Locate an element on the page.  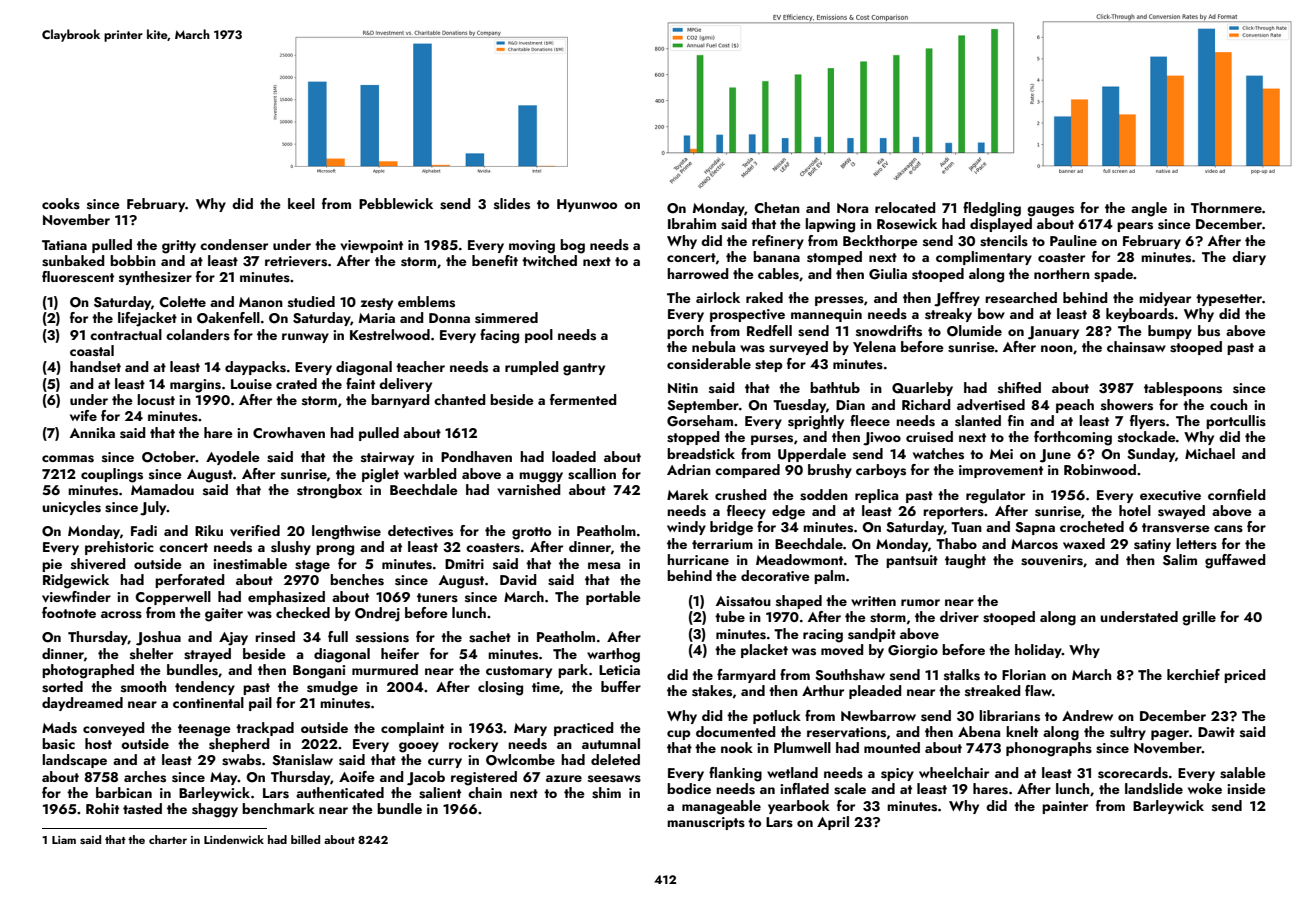
Rohit is located at coordinates (102, 808).
